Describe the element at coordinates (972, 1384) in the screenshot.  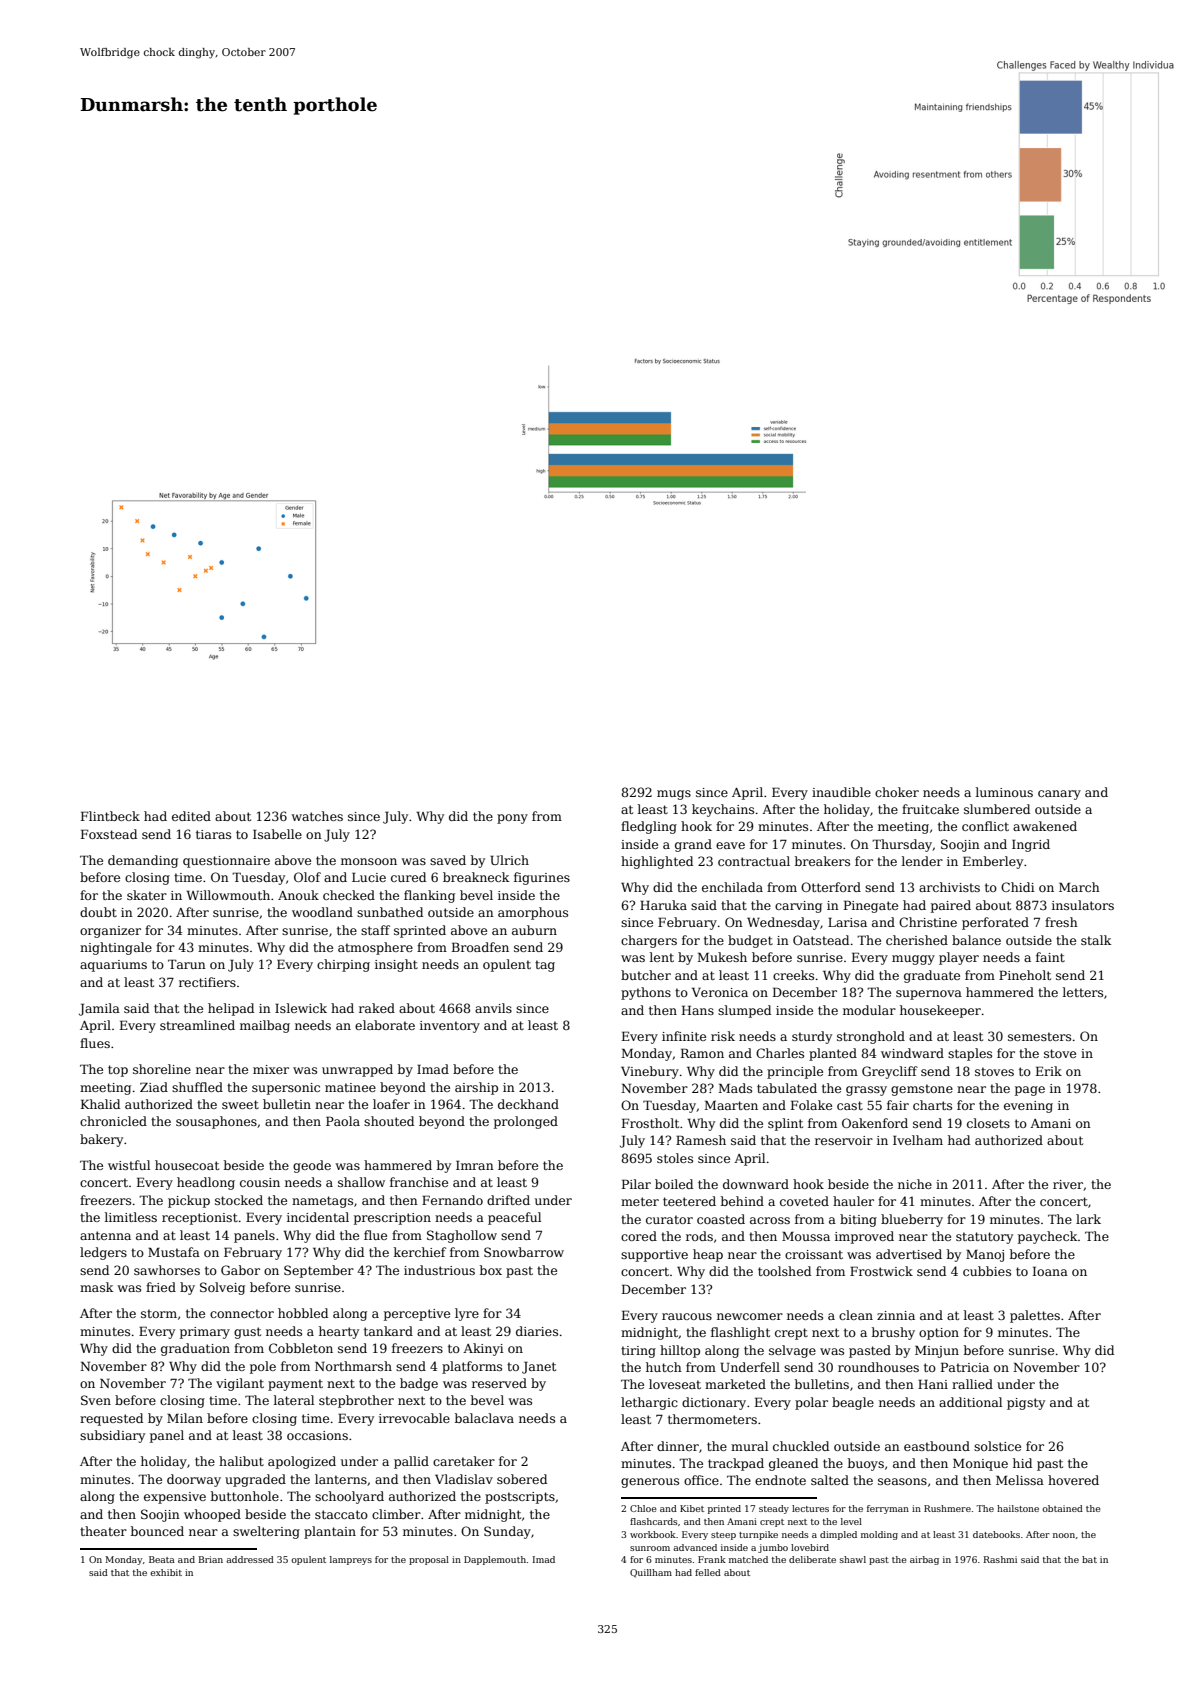
I see `rallied` at that location.
